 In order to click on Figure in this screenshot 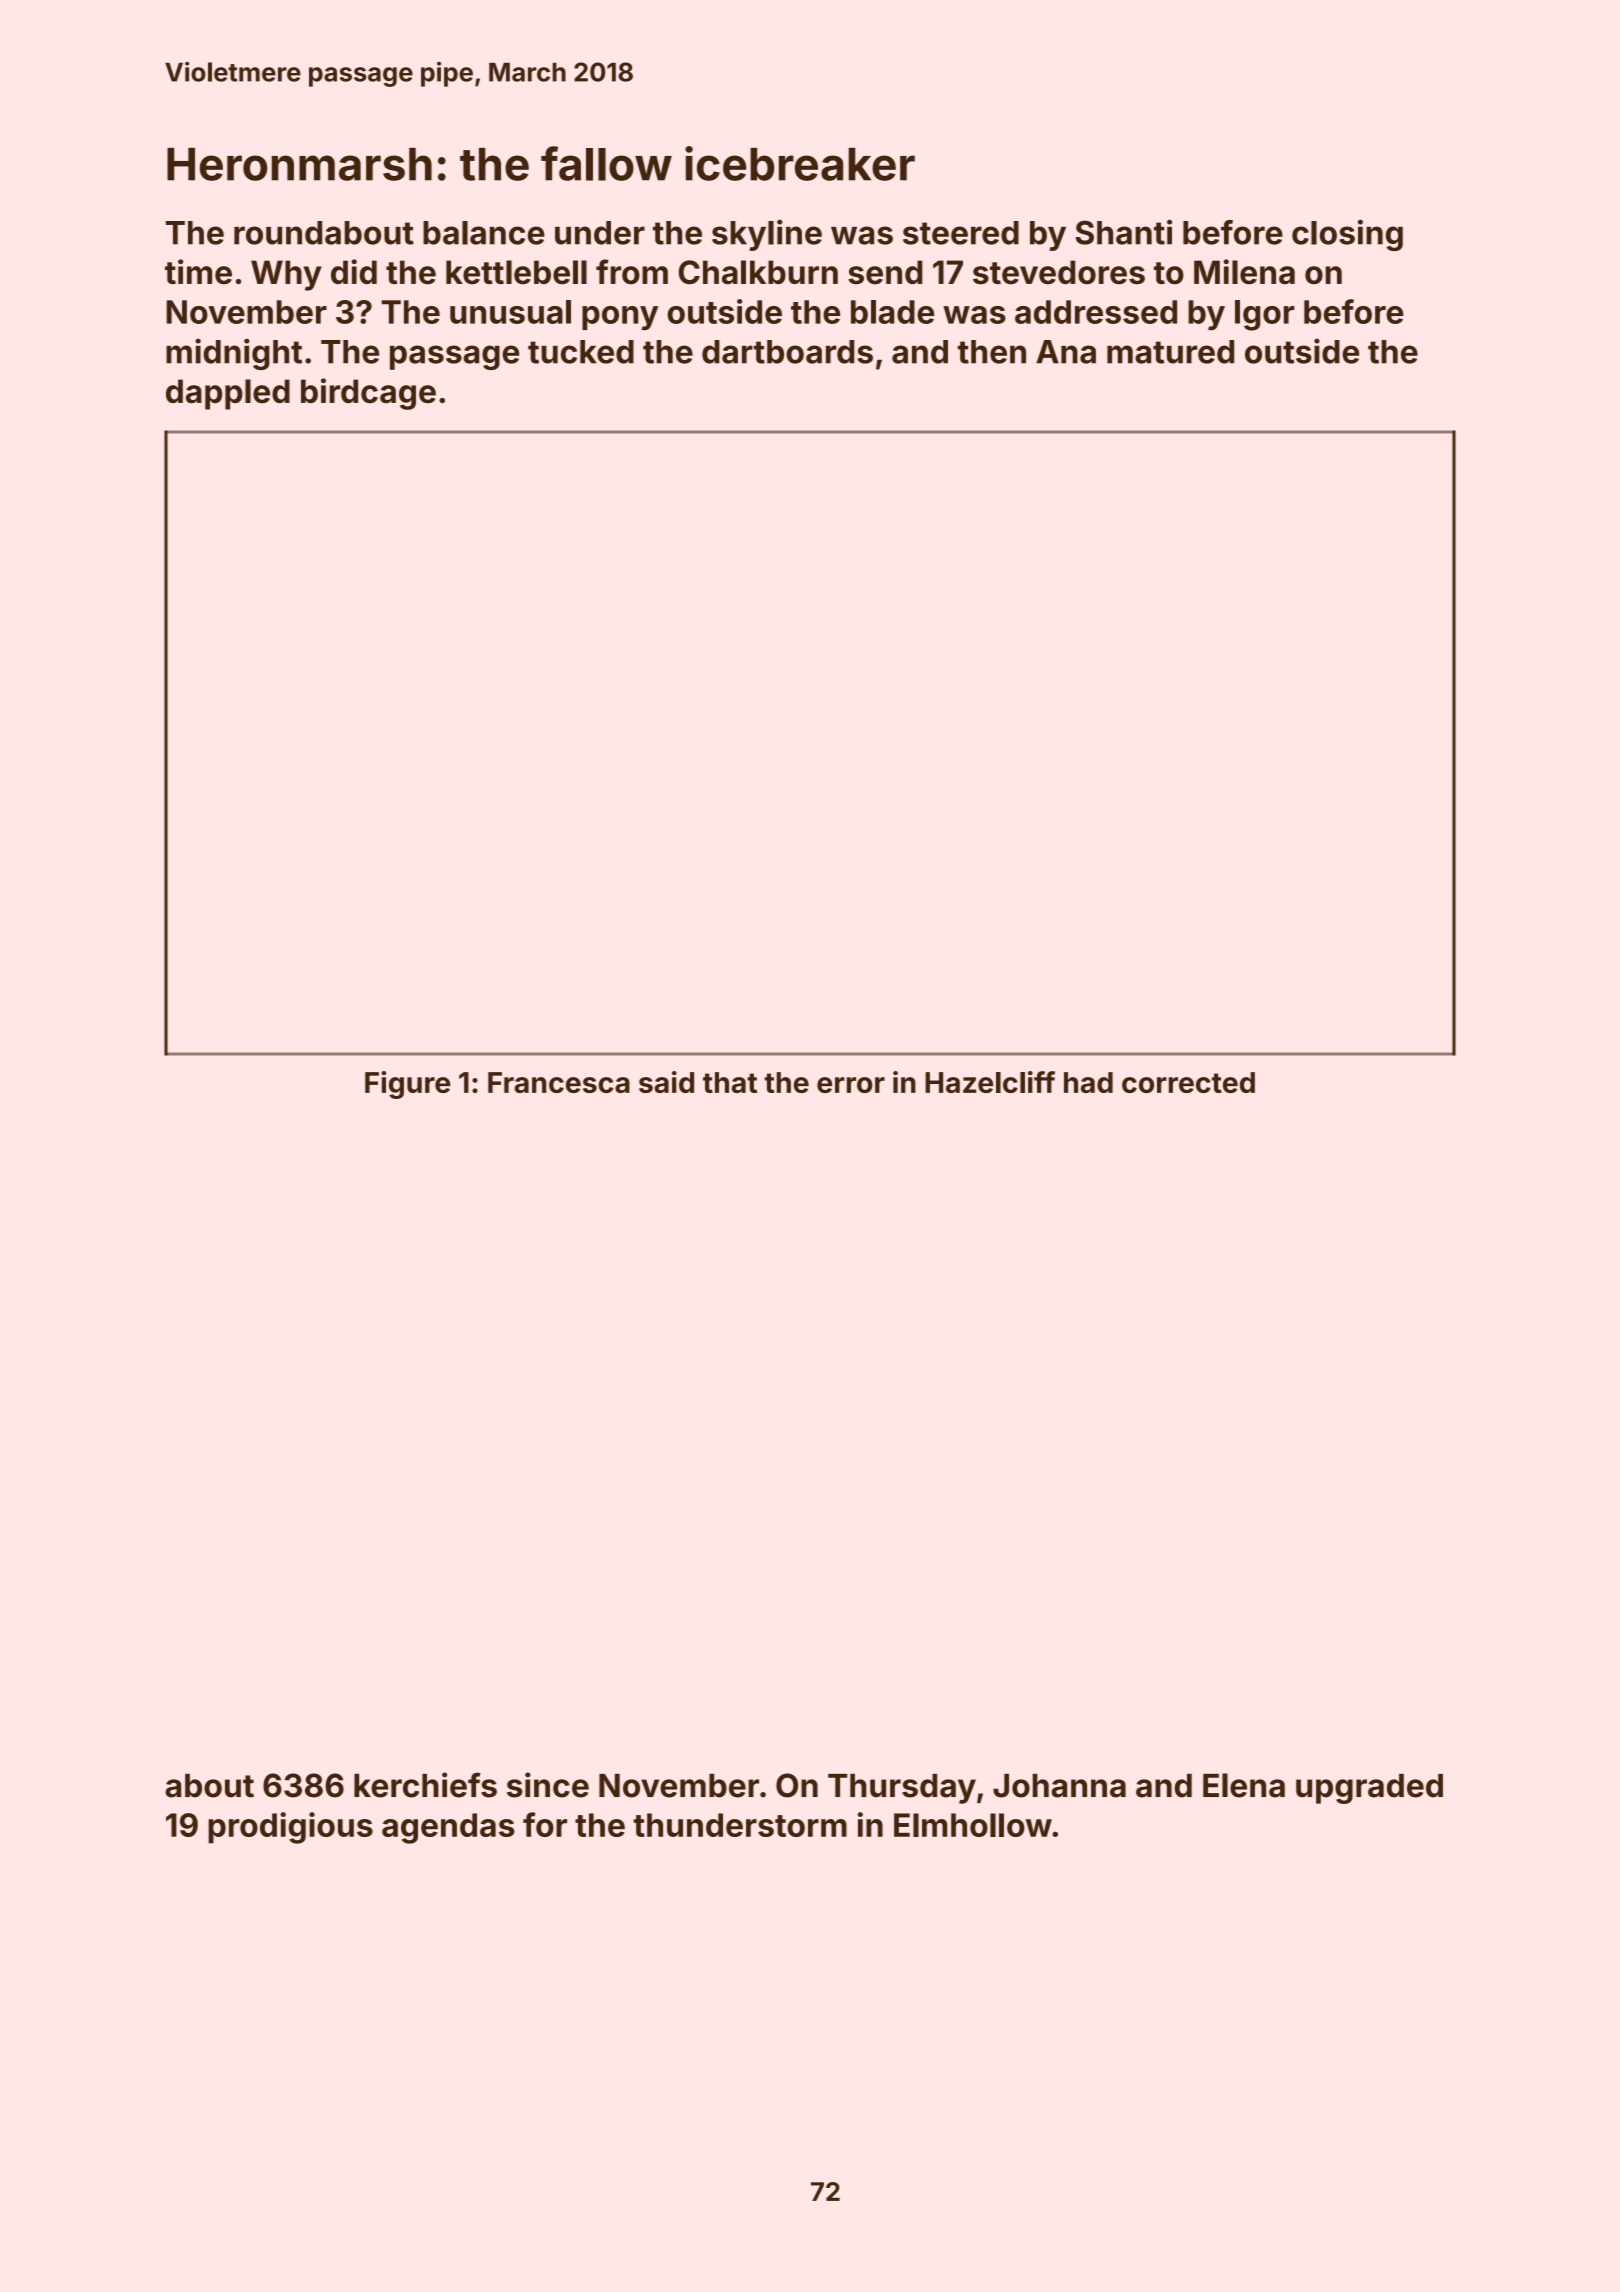, I will do `click(407, 1085)`.
